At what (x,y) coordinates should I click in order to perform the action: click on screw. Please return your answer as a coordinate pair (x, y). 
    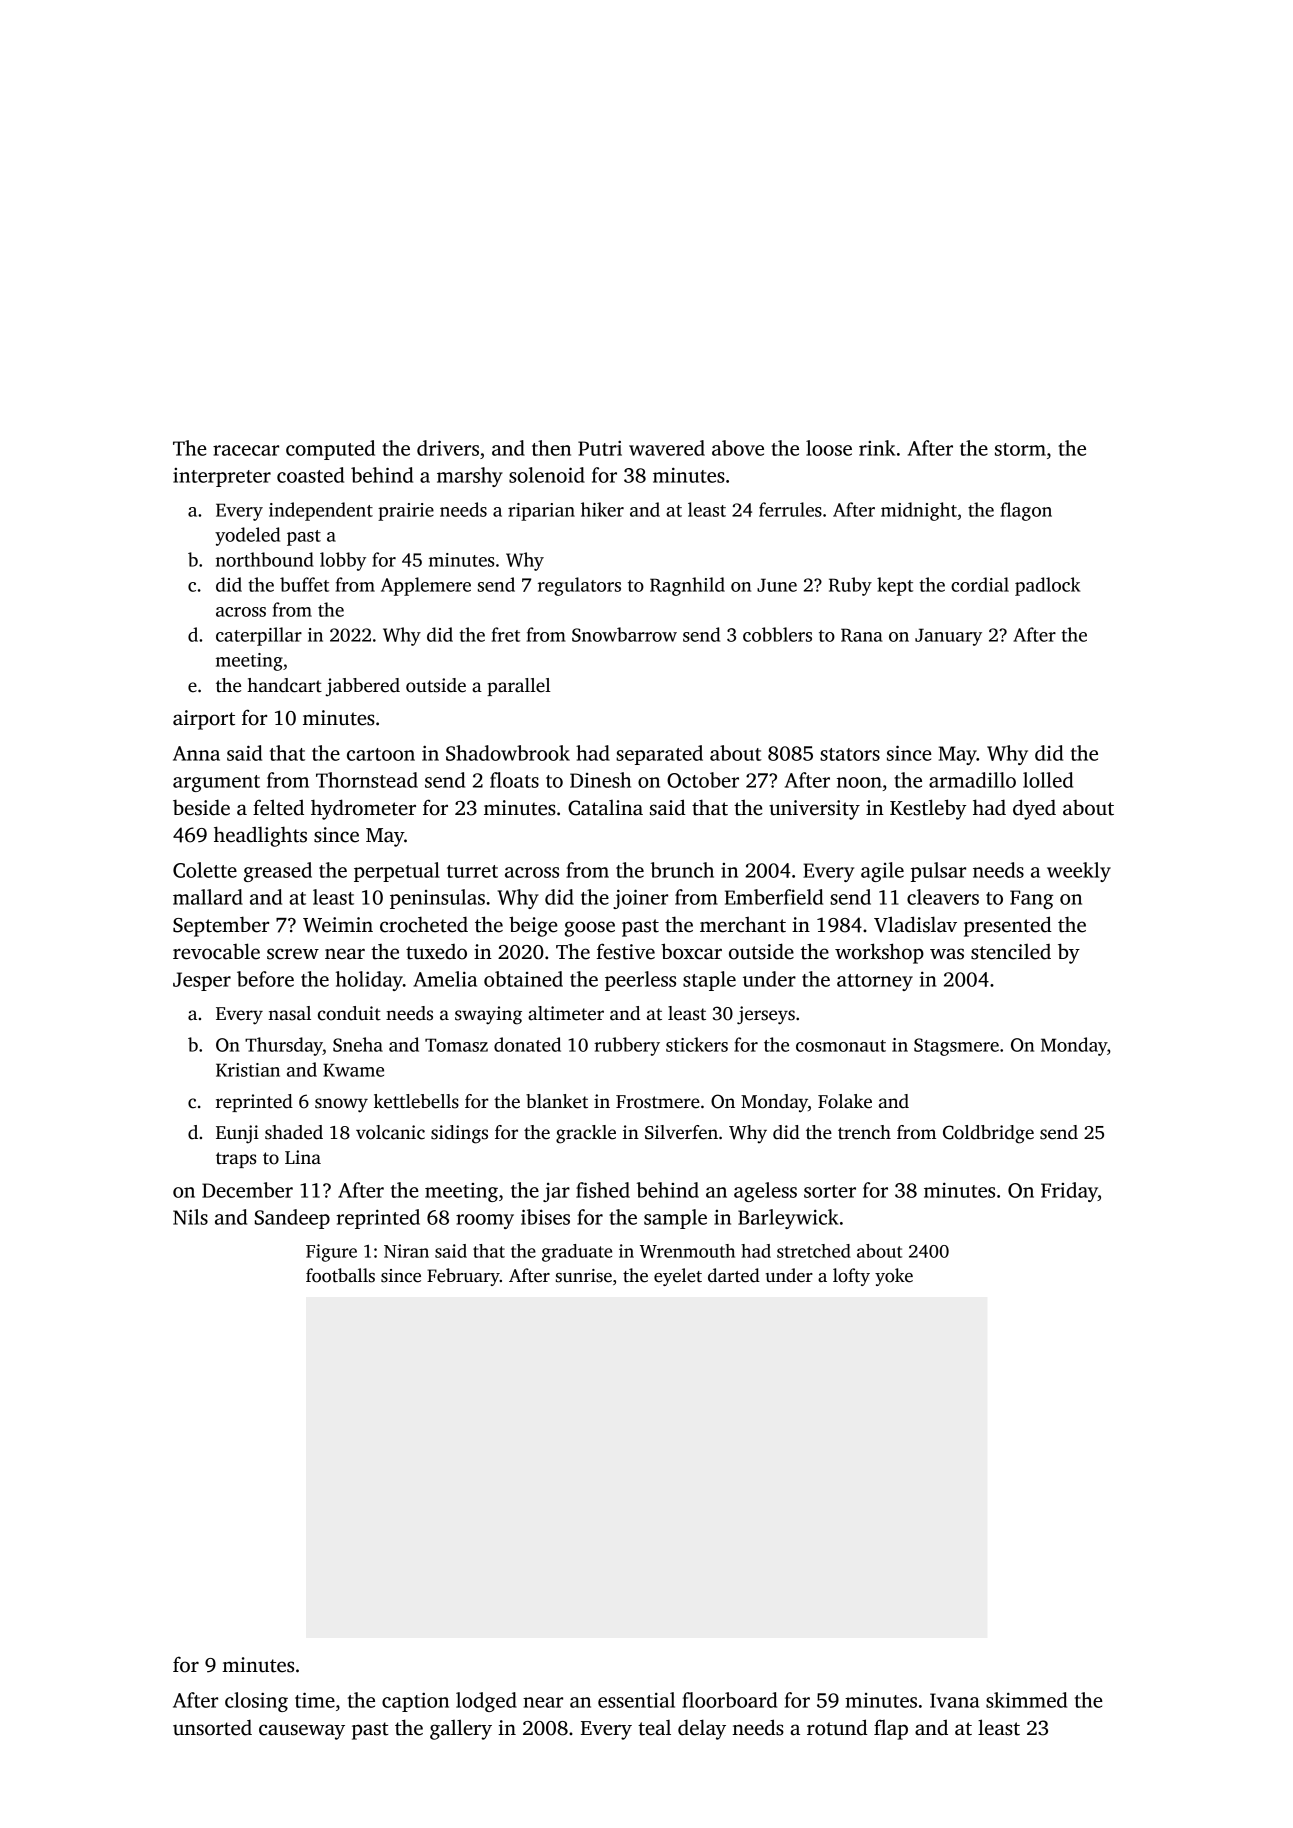
    Looking at the image, I should click on (293, 954).
